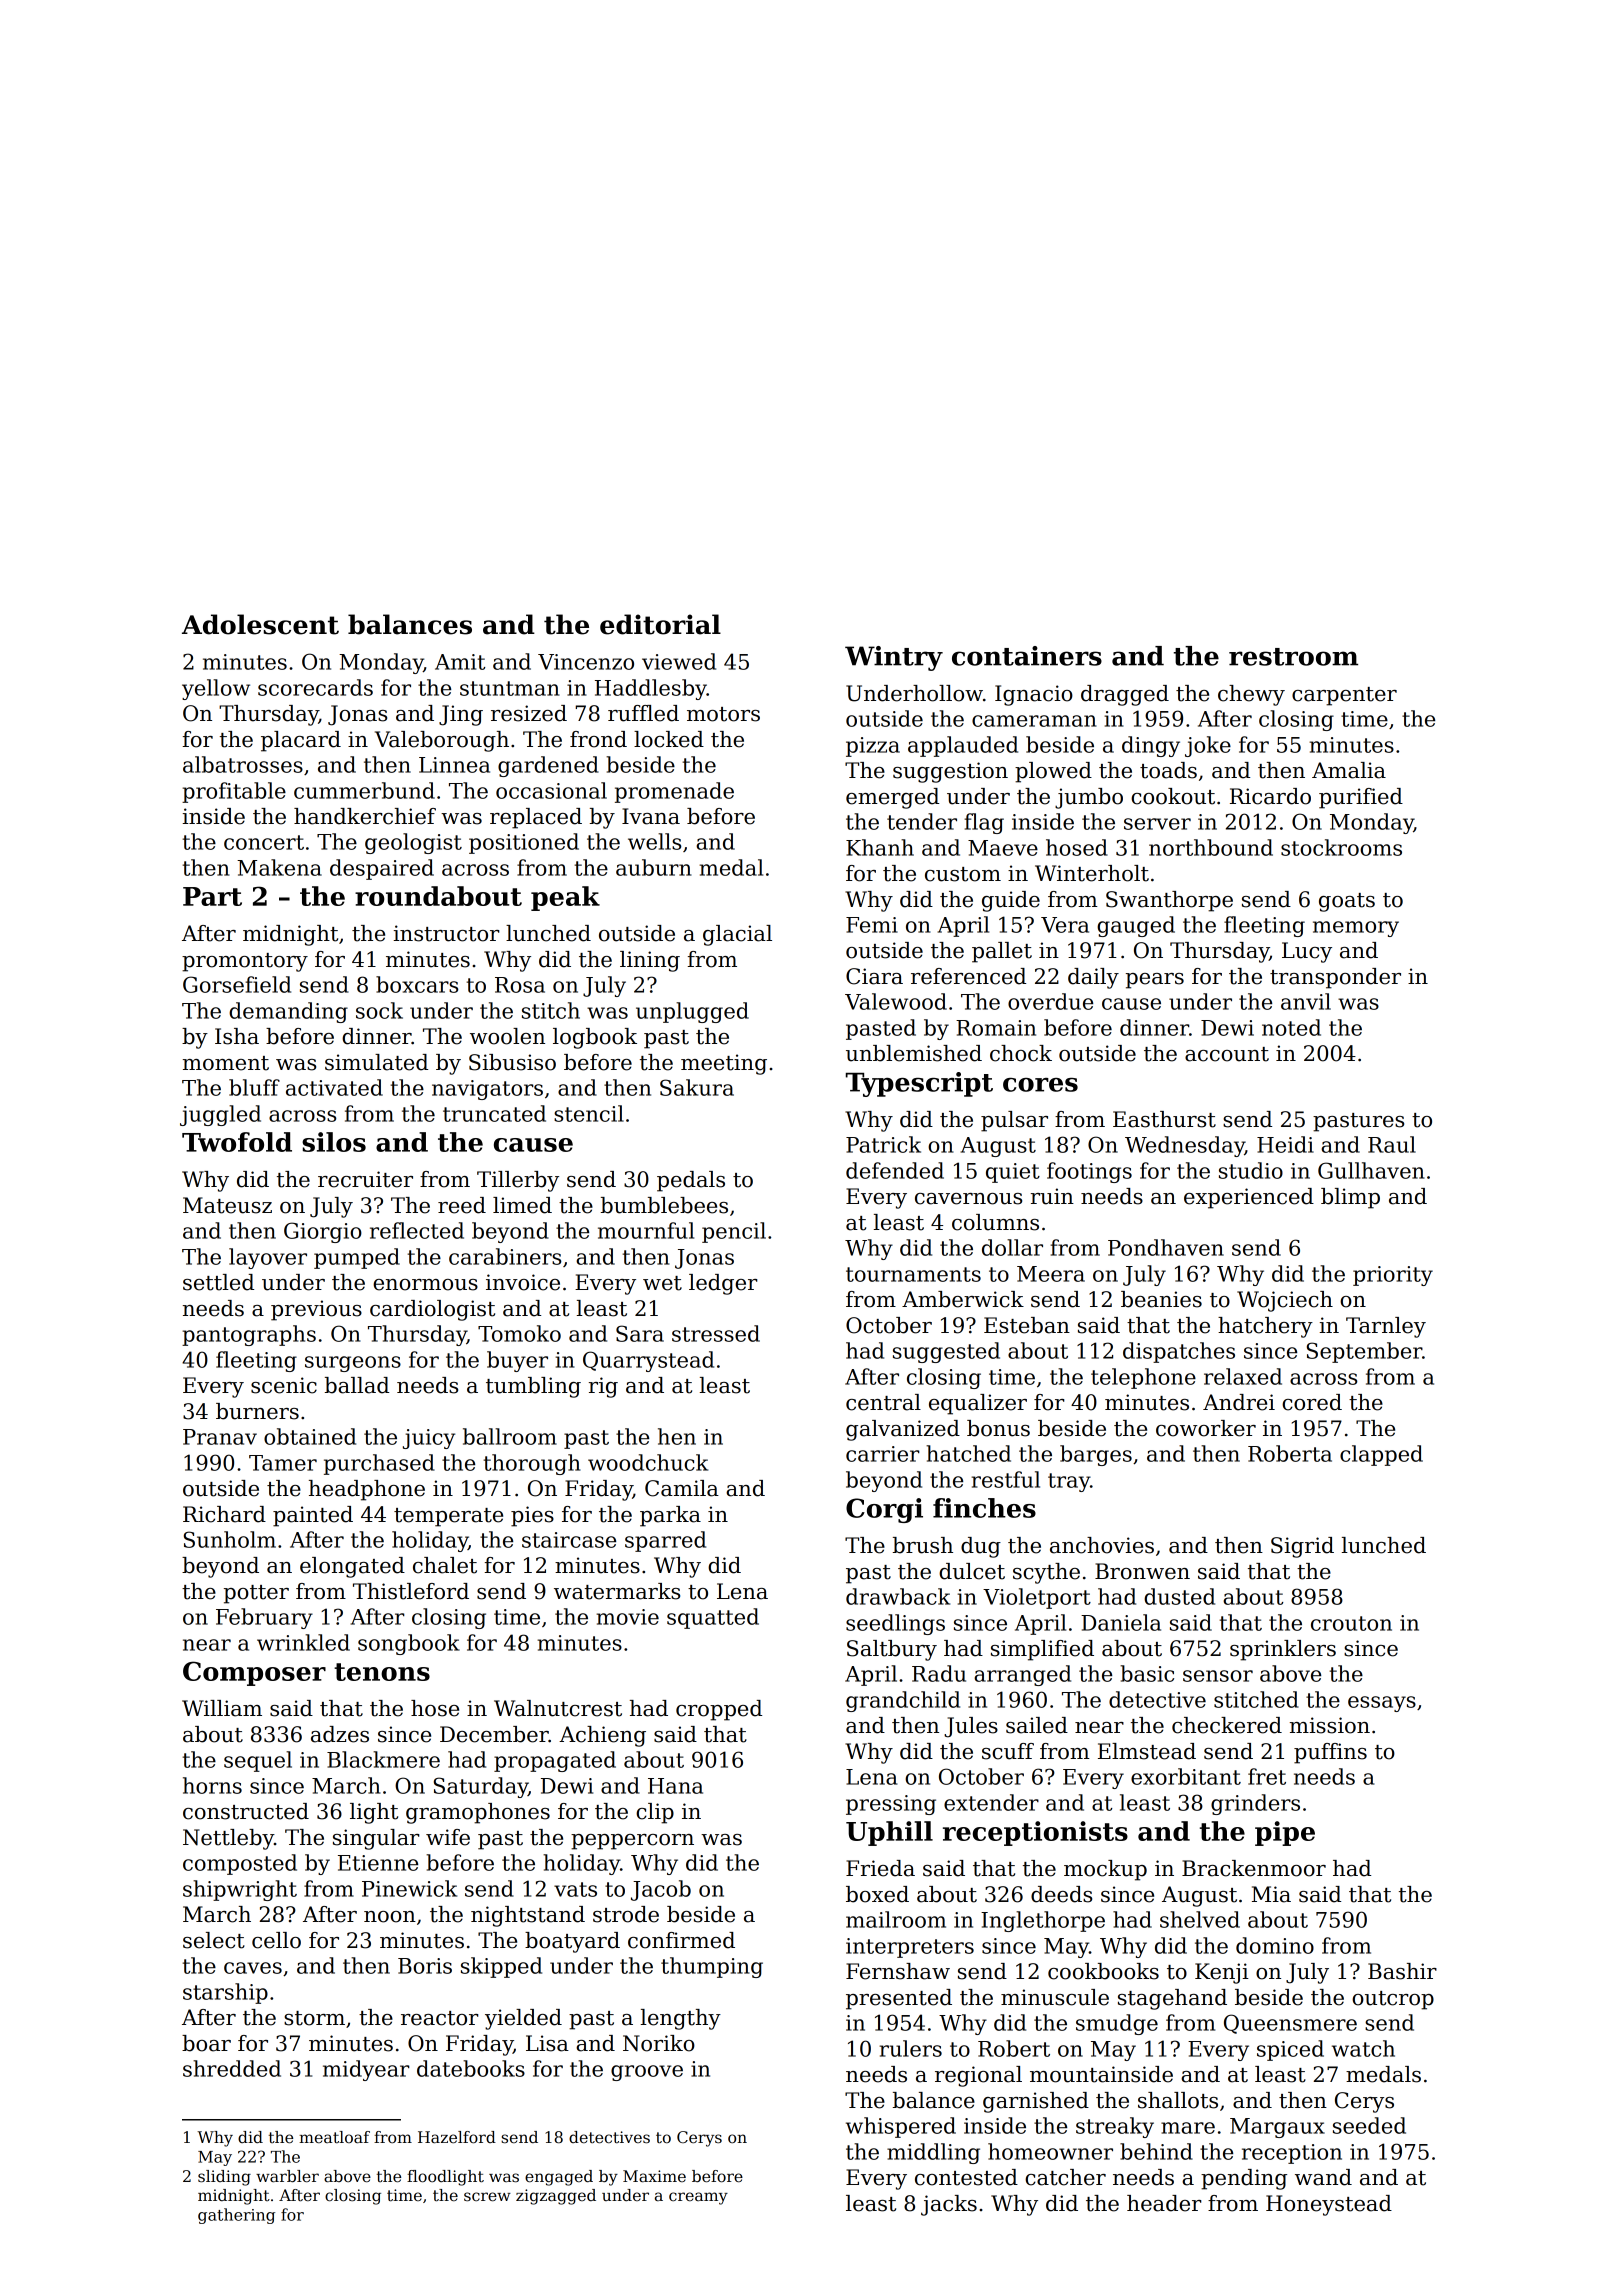 The width and height of the page is (1620, 2292). Describe the element at coordinates (698, 2198) in the page. I see `creamy` at that location.
